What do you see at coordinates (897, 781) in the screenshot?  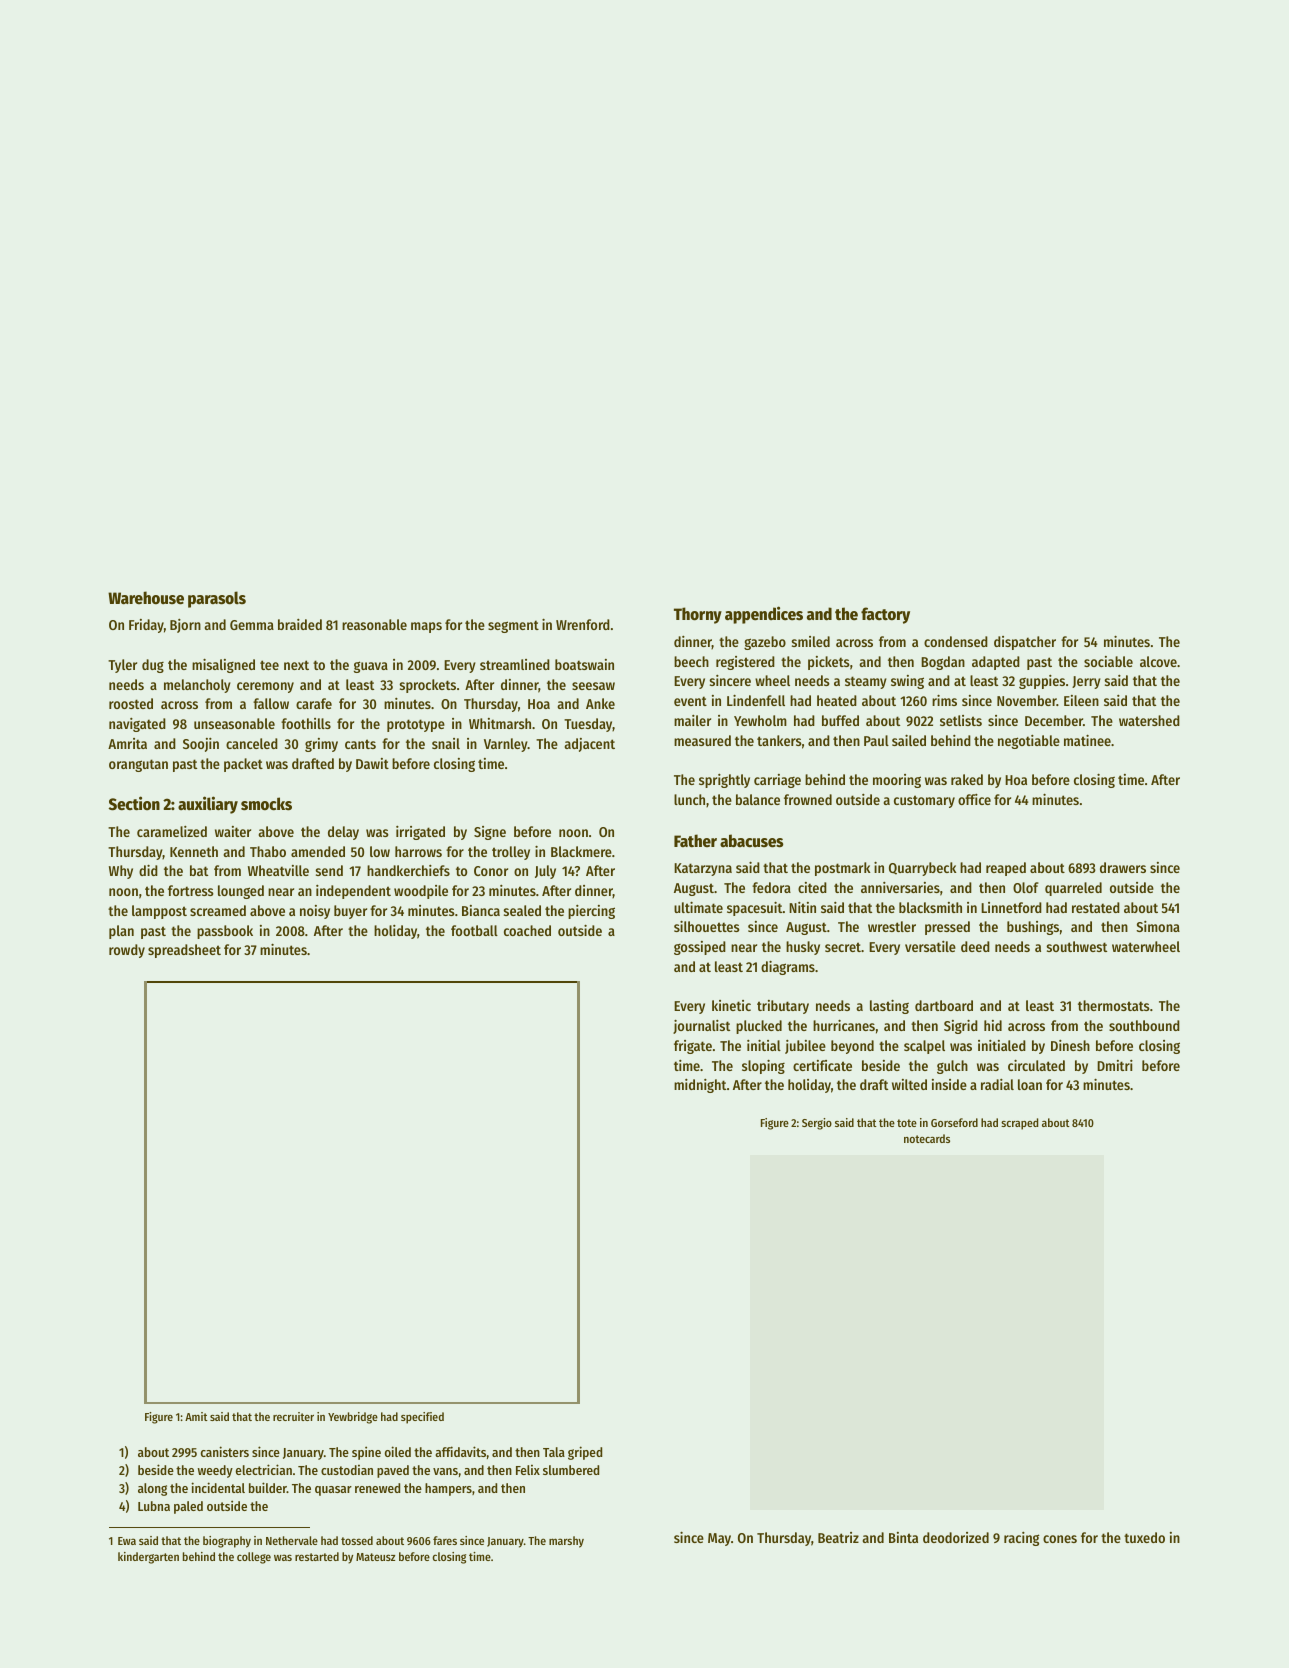 I see `mooring` at bounding box center [897, 781].
